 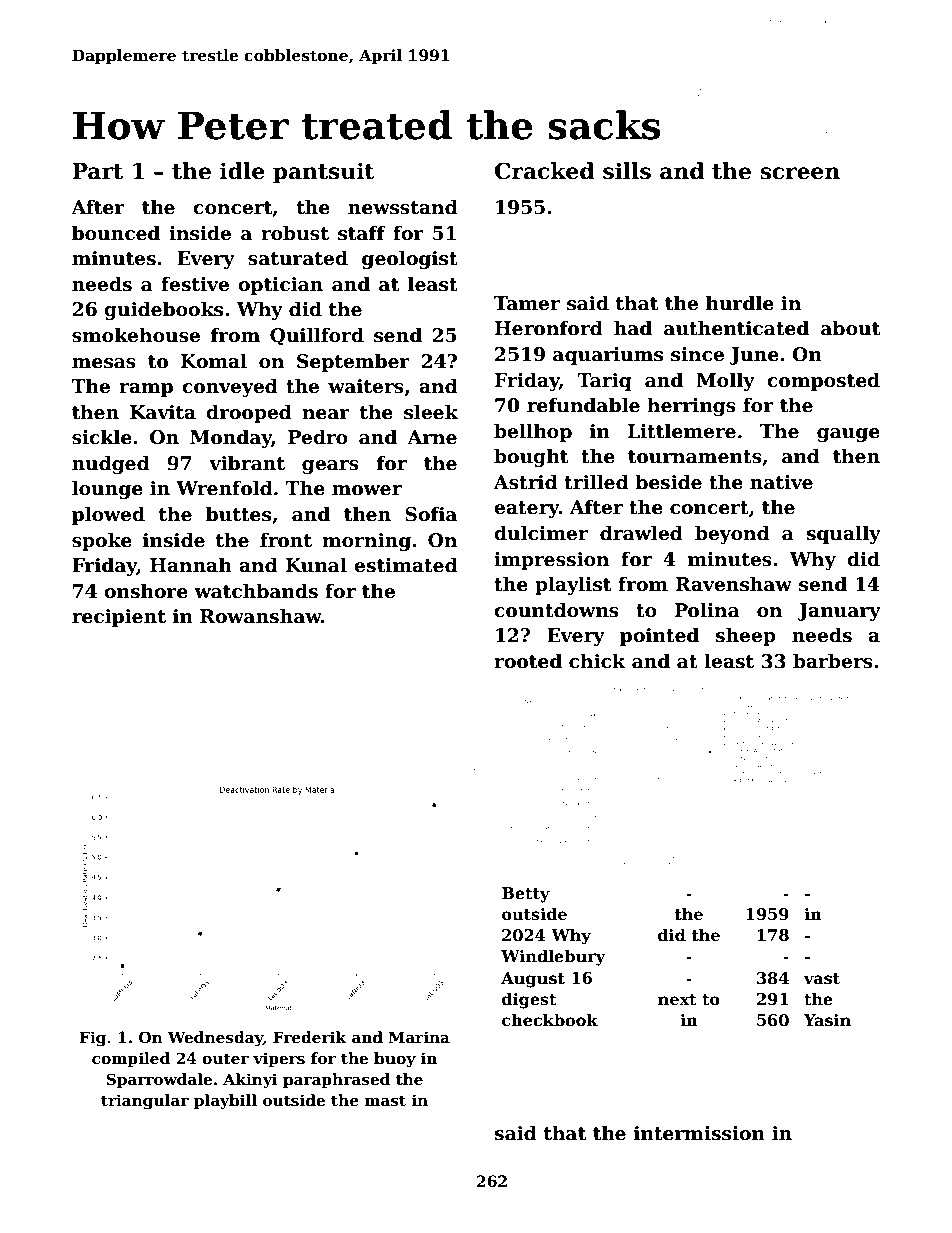 I want to click on pointed, so click(x=659, y=636).
